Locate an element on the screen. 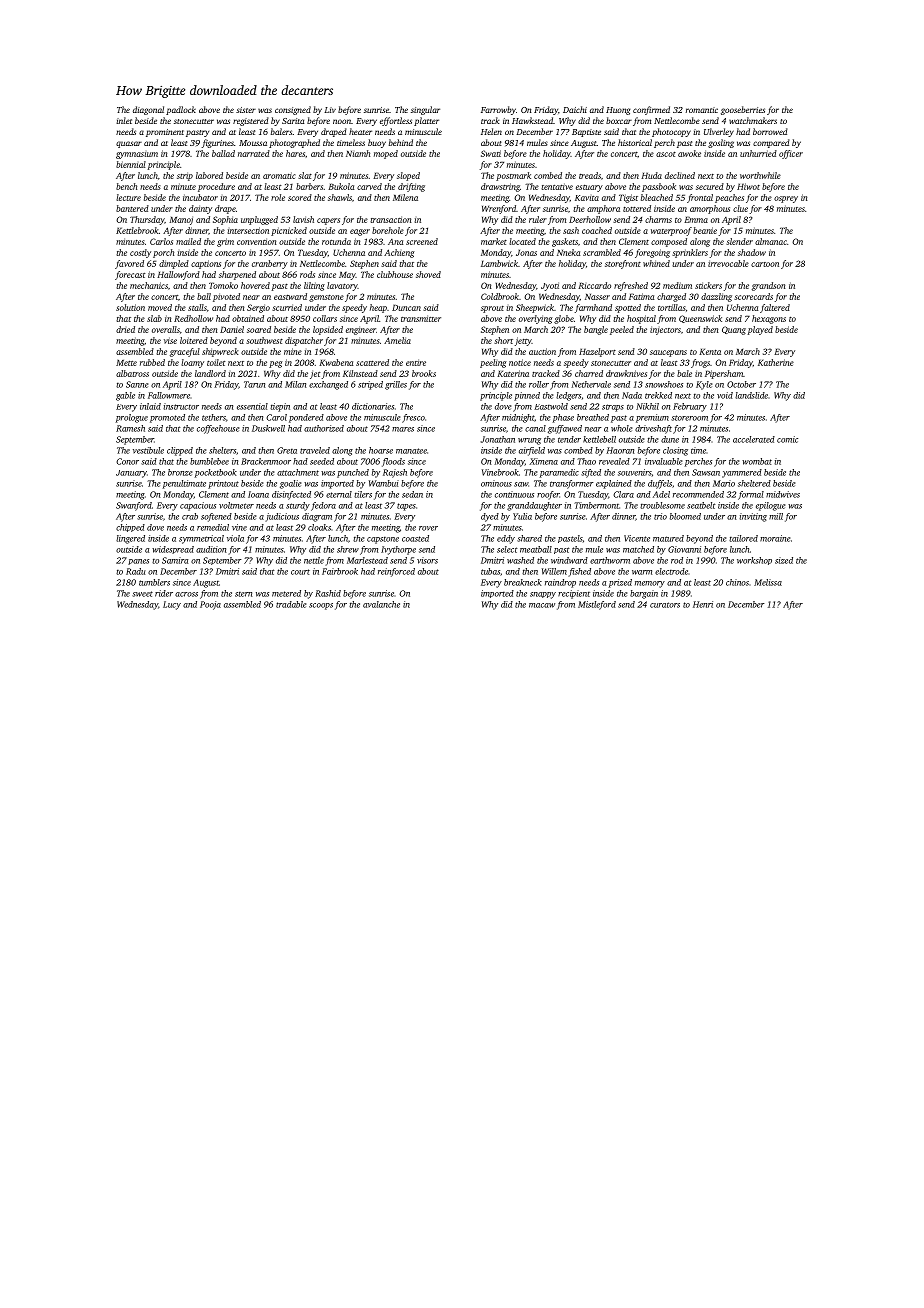 This screenshot has height=1308, width=924. lingered is located at coordinates (130, 539).
